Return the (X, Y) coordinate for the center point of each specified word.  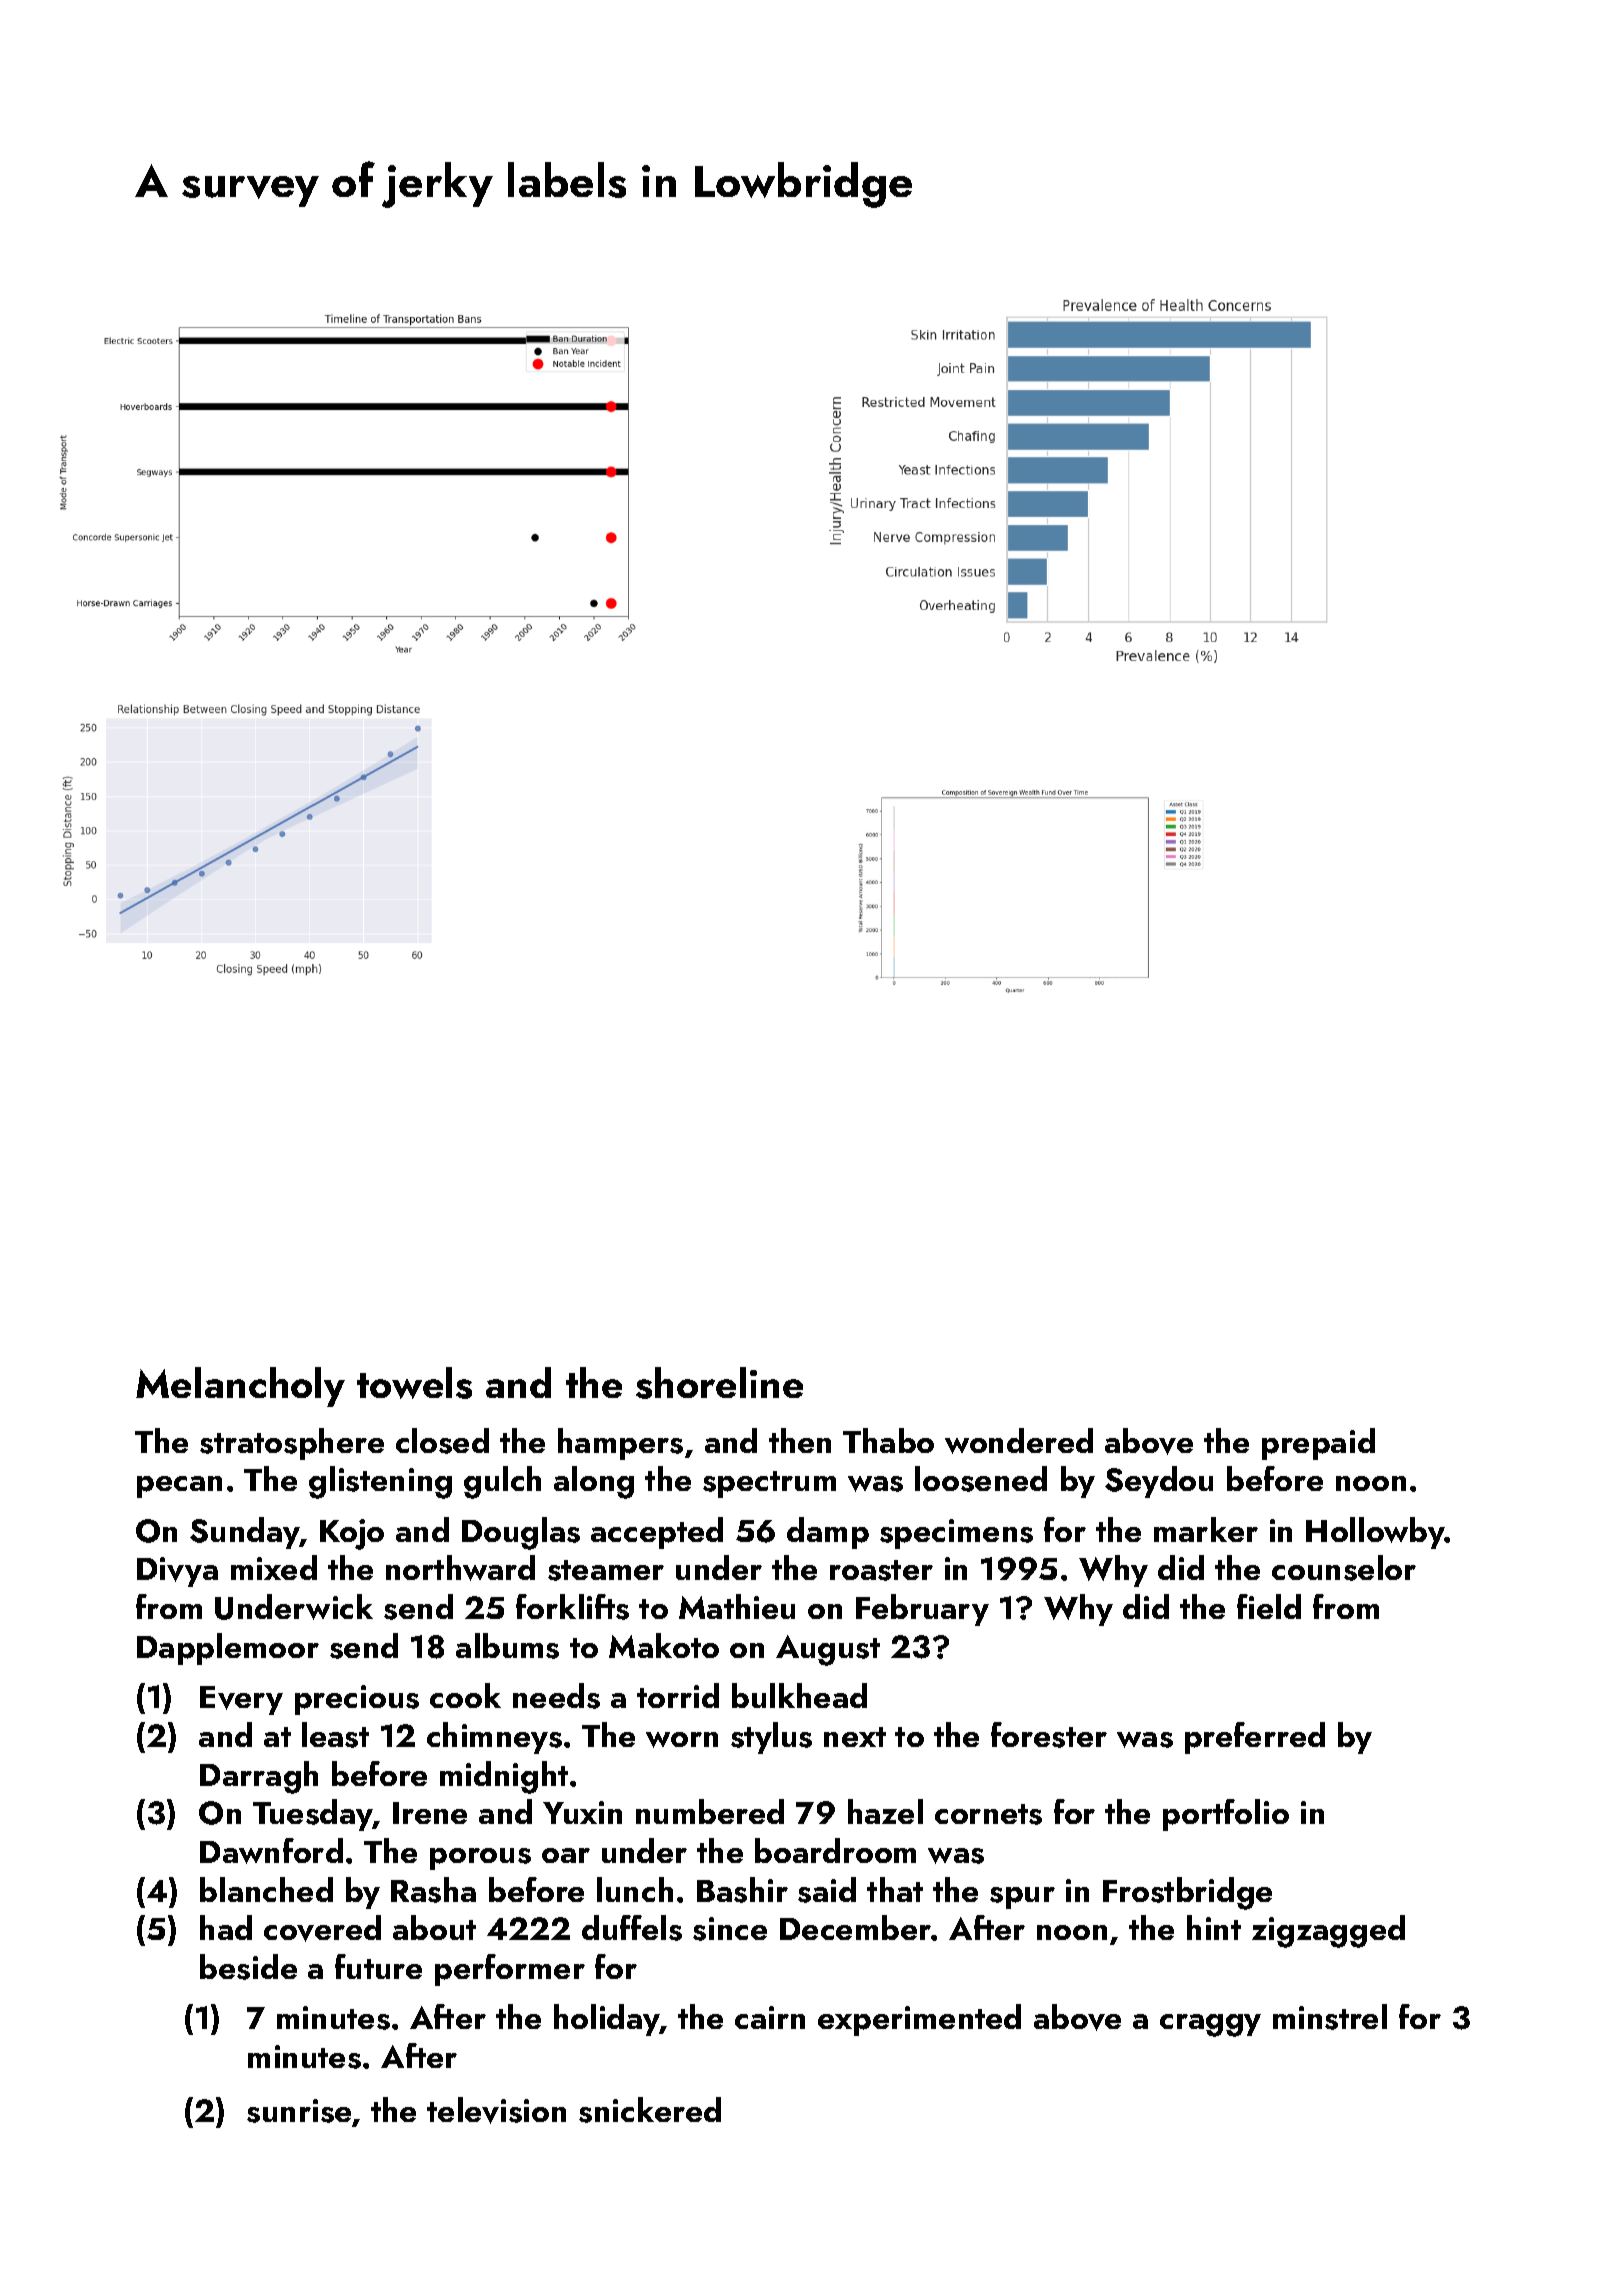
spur (1022, 1898)
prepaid (1318, 1444)
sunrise (299, 2111)
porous (480, 1859)
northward (460, 1568)
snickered (650, 2110)
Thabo (888, 1440)
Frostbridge (1187, 1893)
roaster (881, 1570)
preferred (1255, 1738)
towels (414, 1383)
